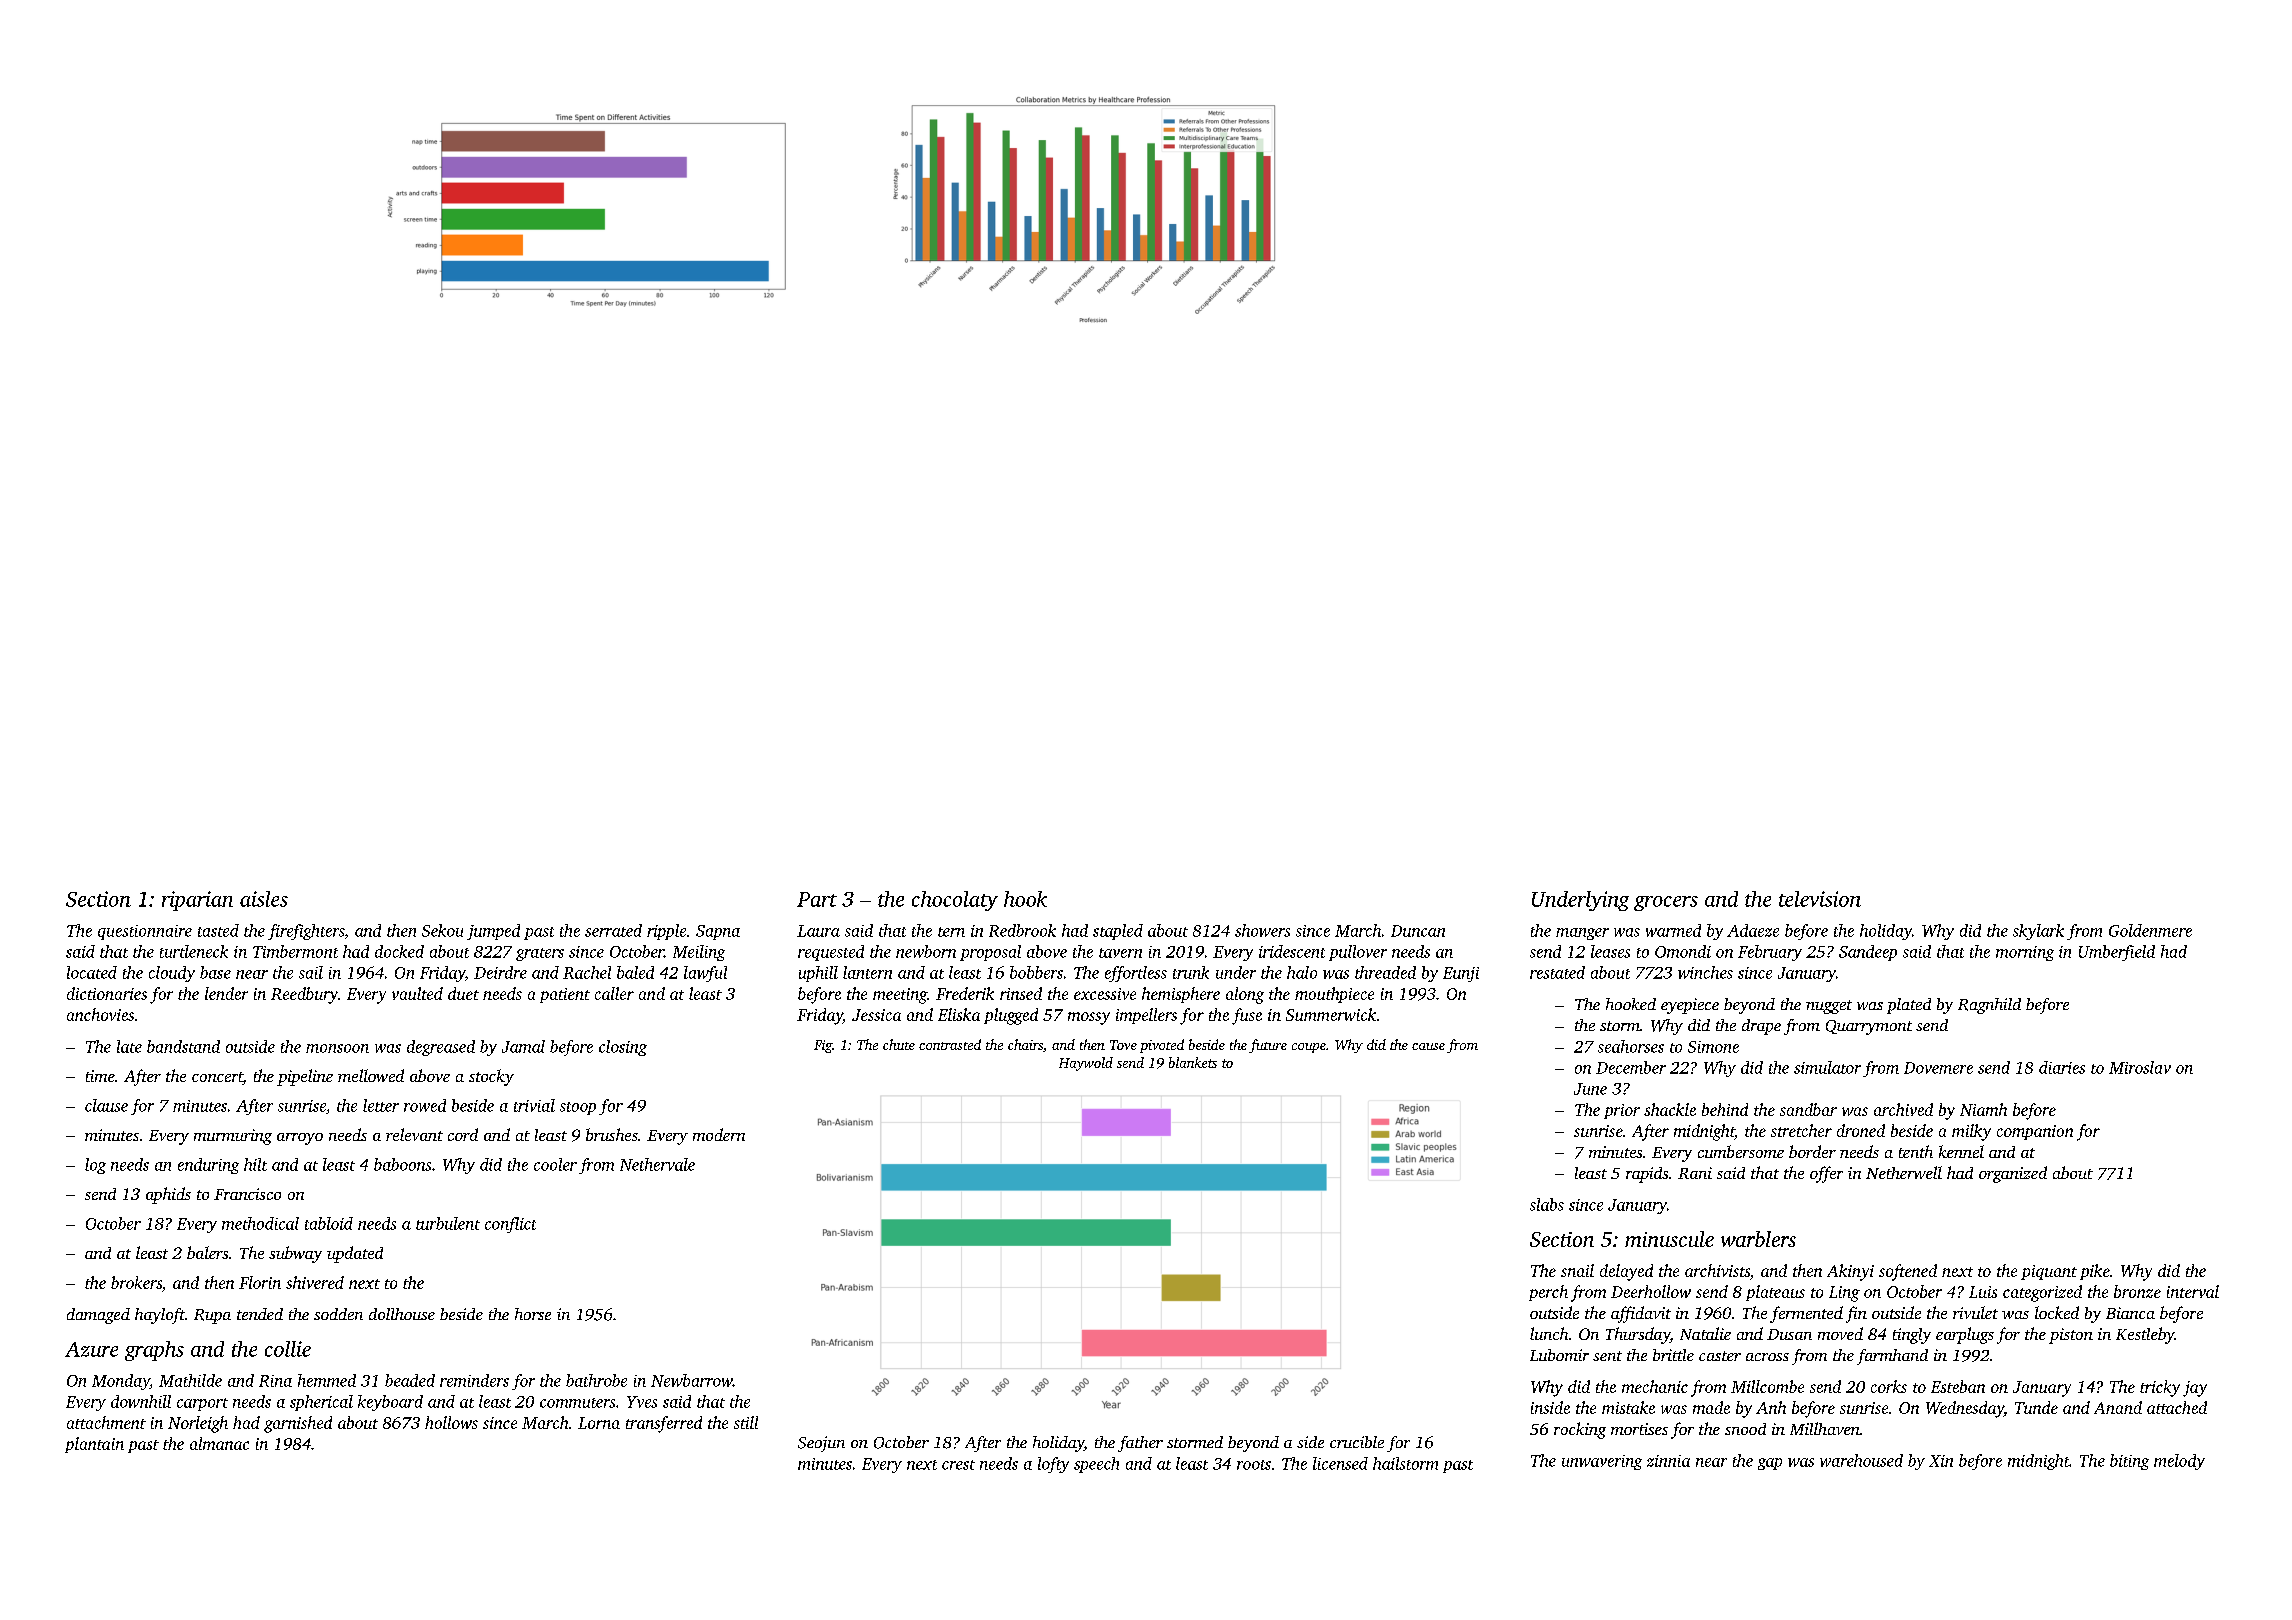  I want to click on organized, so click(2013, 1174).
